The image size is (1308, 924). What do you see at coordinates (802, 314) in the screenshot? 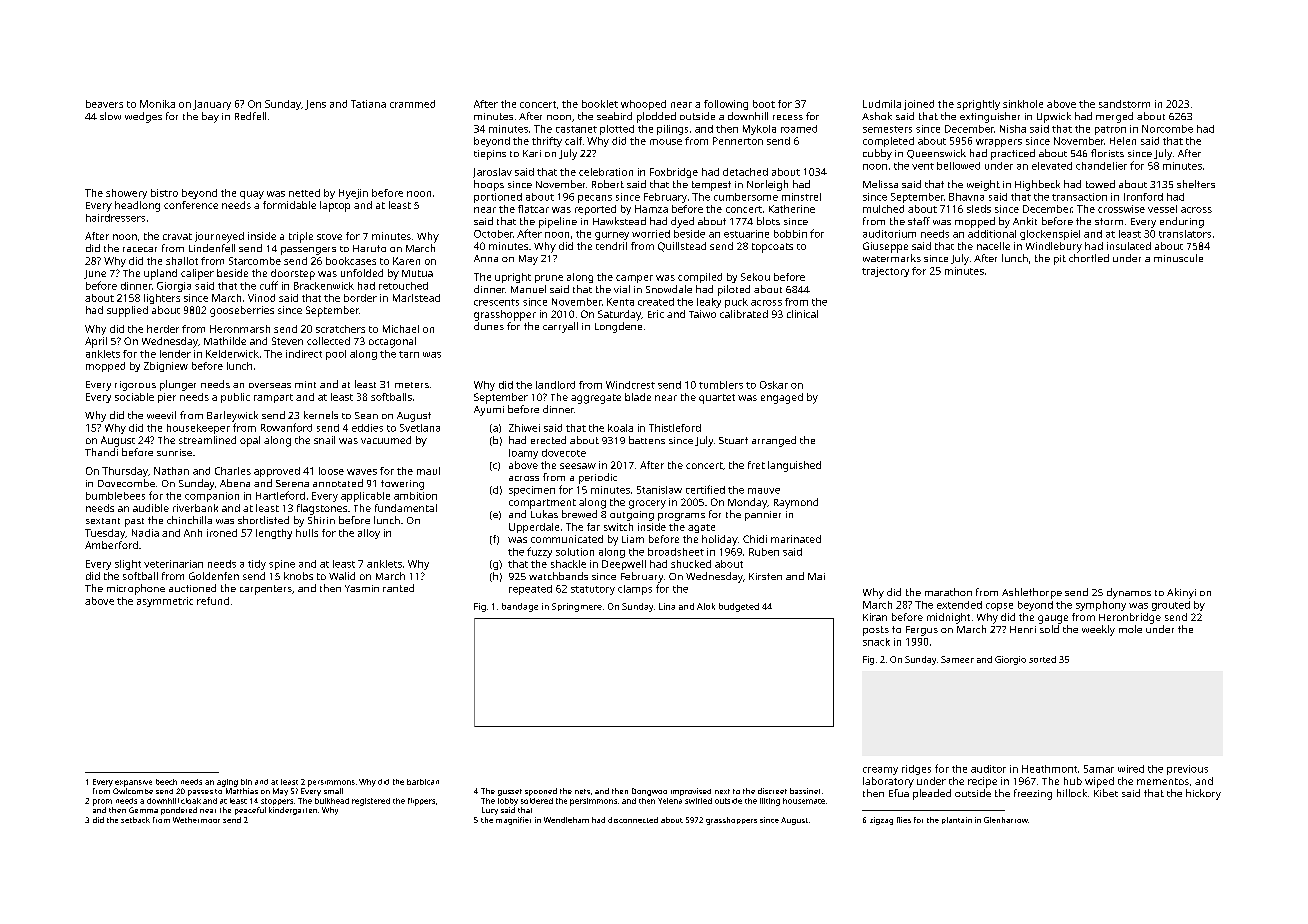
I see `clinical` at bounding box center [802, 314].
